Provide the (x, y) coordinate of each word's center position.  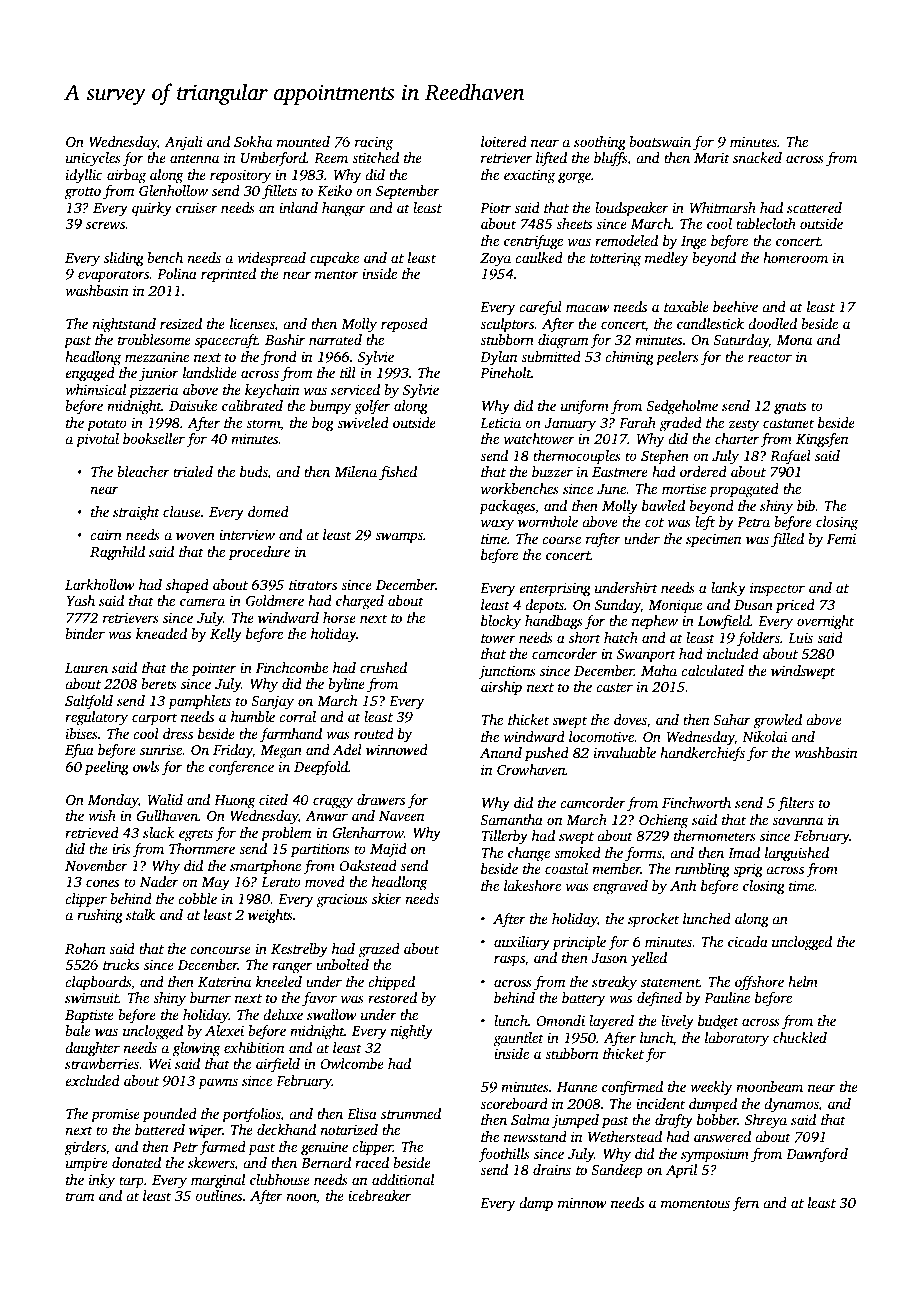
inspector (777, 589)
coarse (561, 540)
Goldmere (275, 600)
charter (737, 438)
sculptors (507, 325)
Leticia (500, 422)
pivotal (97, 440)
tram (80, 1196)
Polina (177, 273)
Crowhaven (531, 769)
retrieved (92, 832)
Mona (794, 340)
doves (630, 721)
